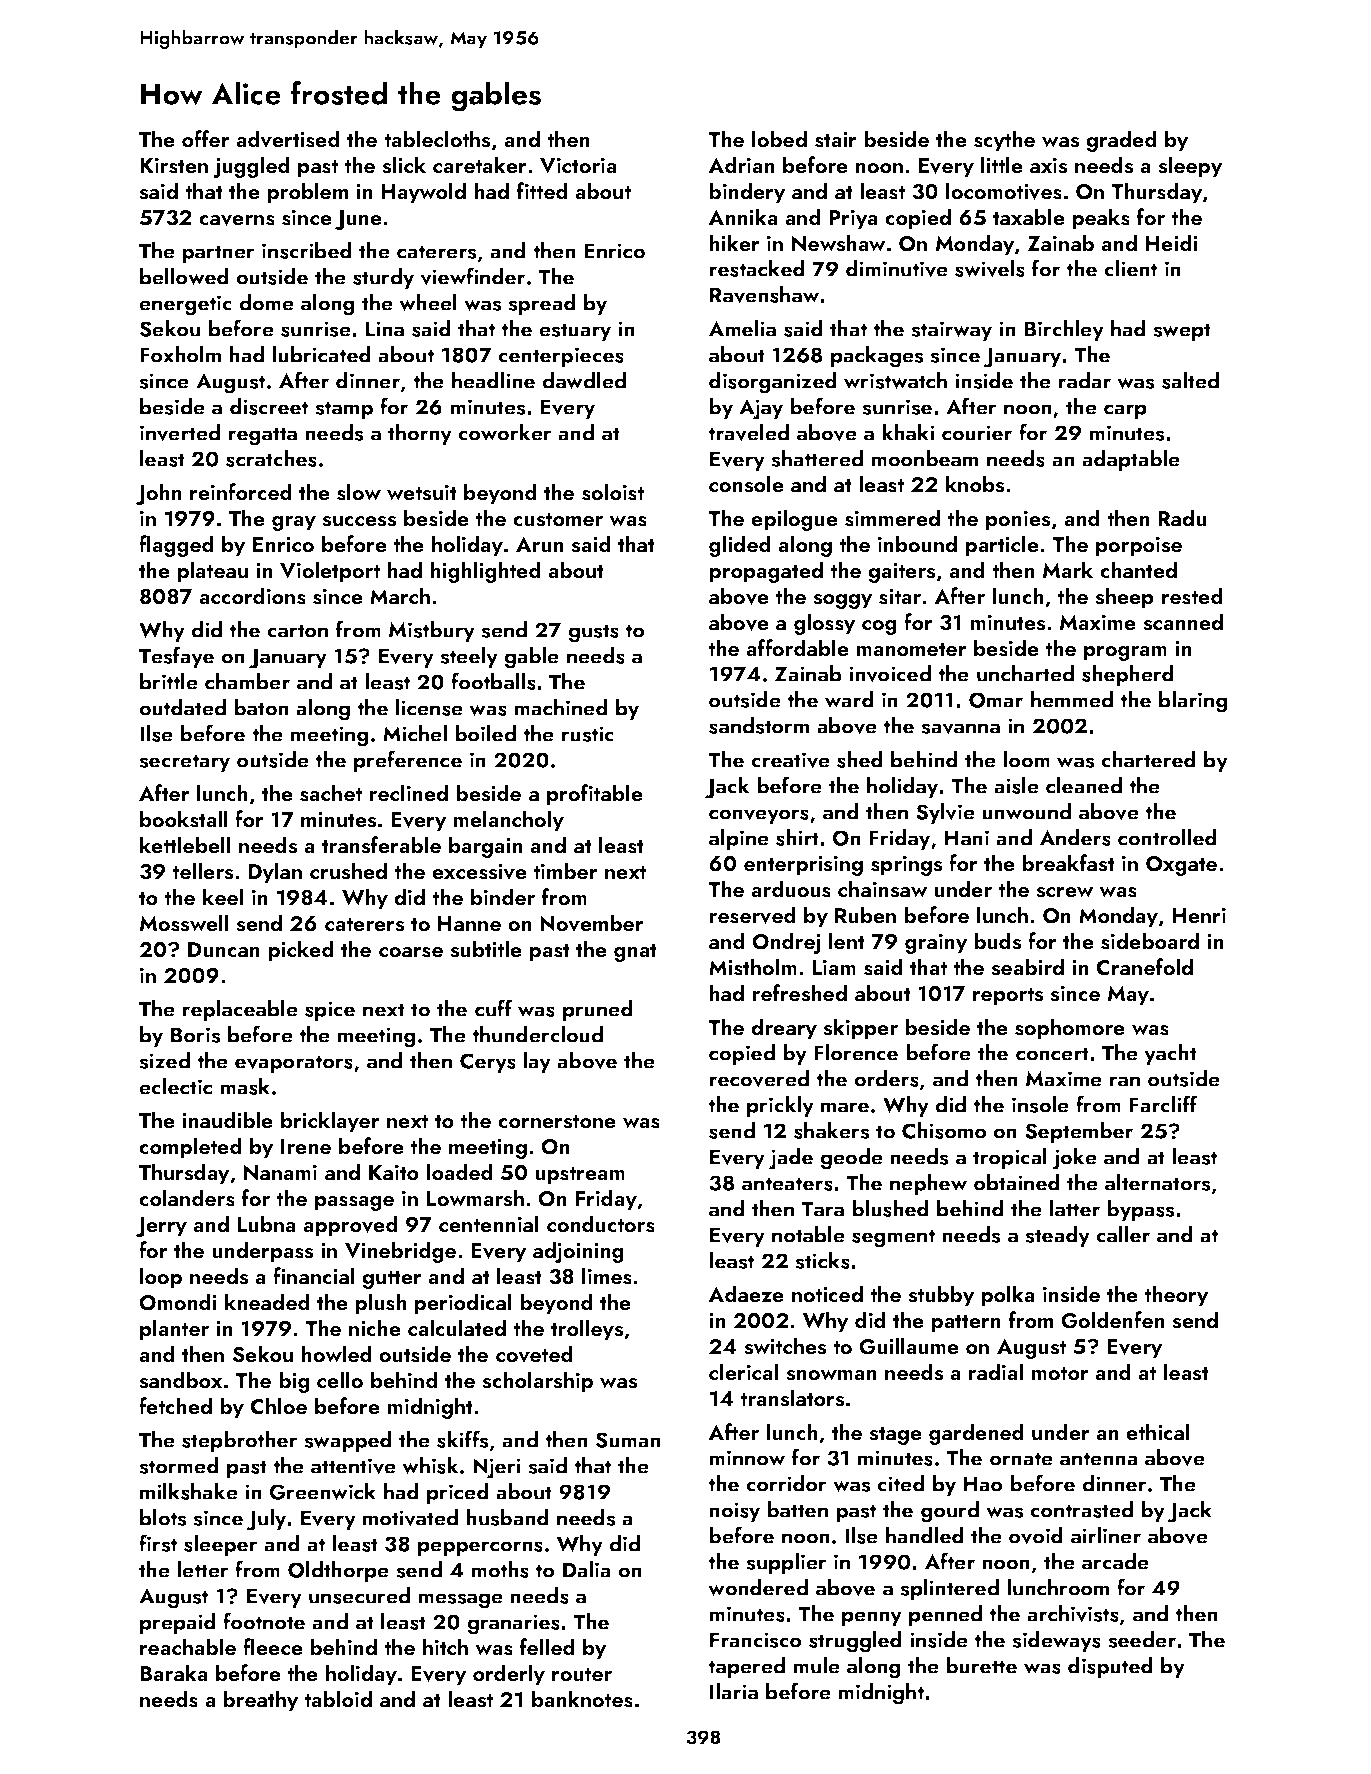 The height and width of the document is (1774, 1371). Describe the element at coordinates (1167, 837) in the document. I see `controlled` at that location.
